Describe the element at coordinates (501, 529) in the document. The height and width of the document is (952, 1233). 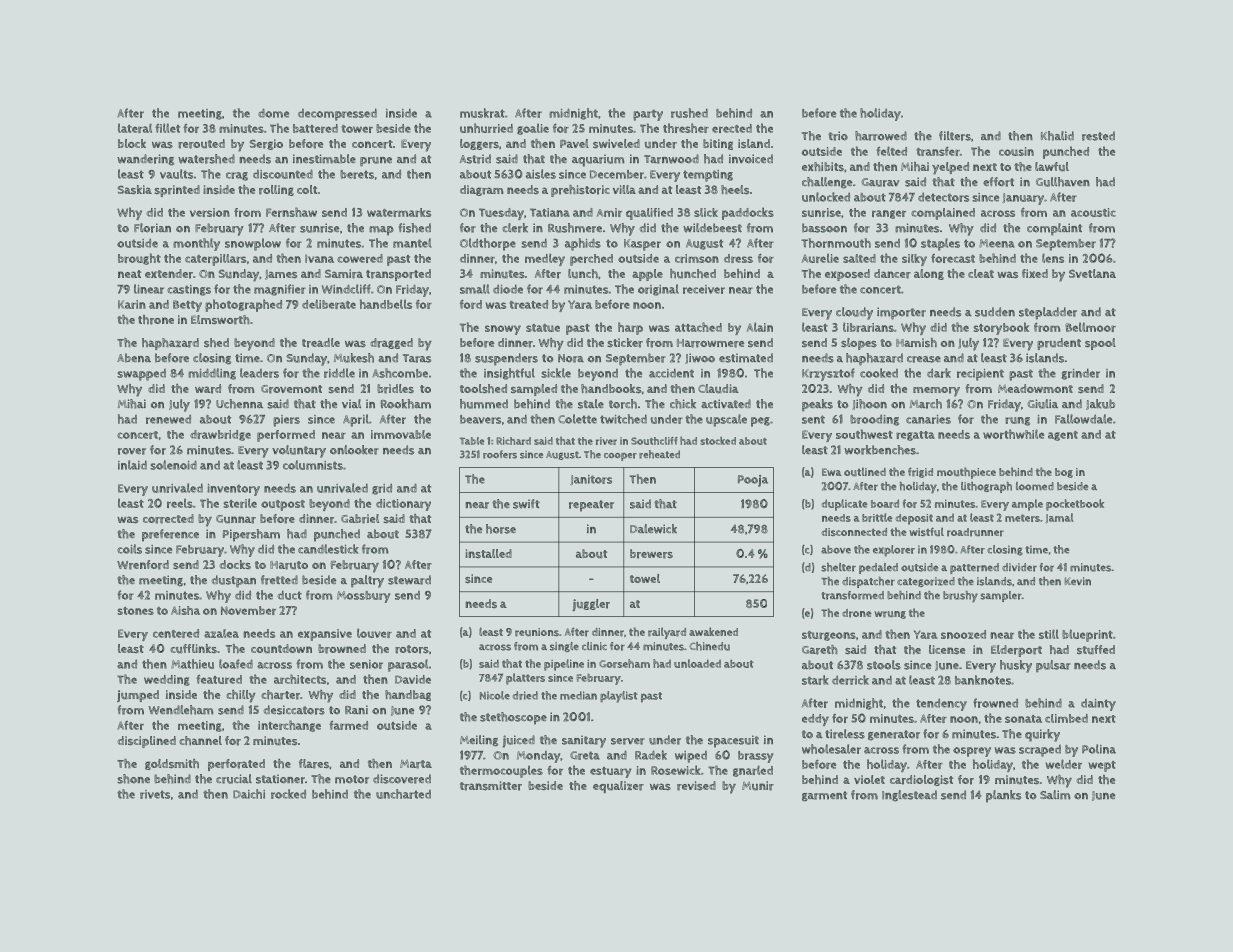
I see `horse` at that location.
